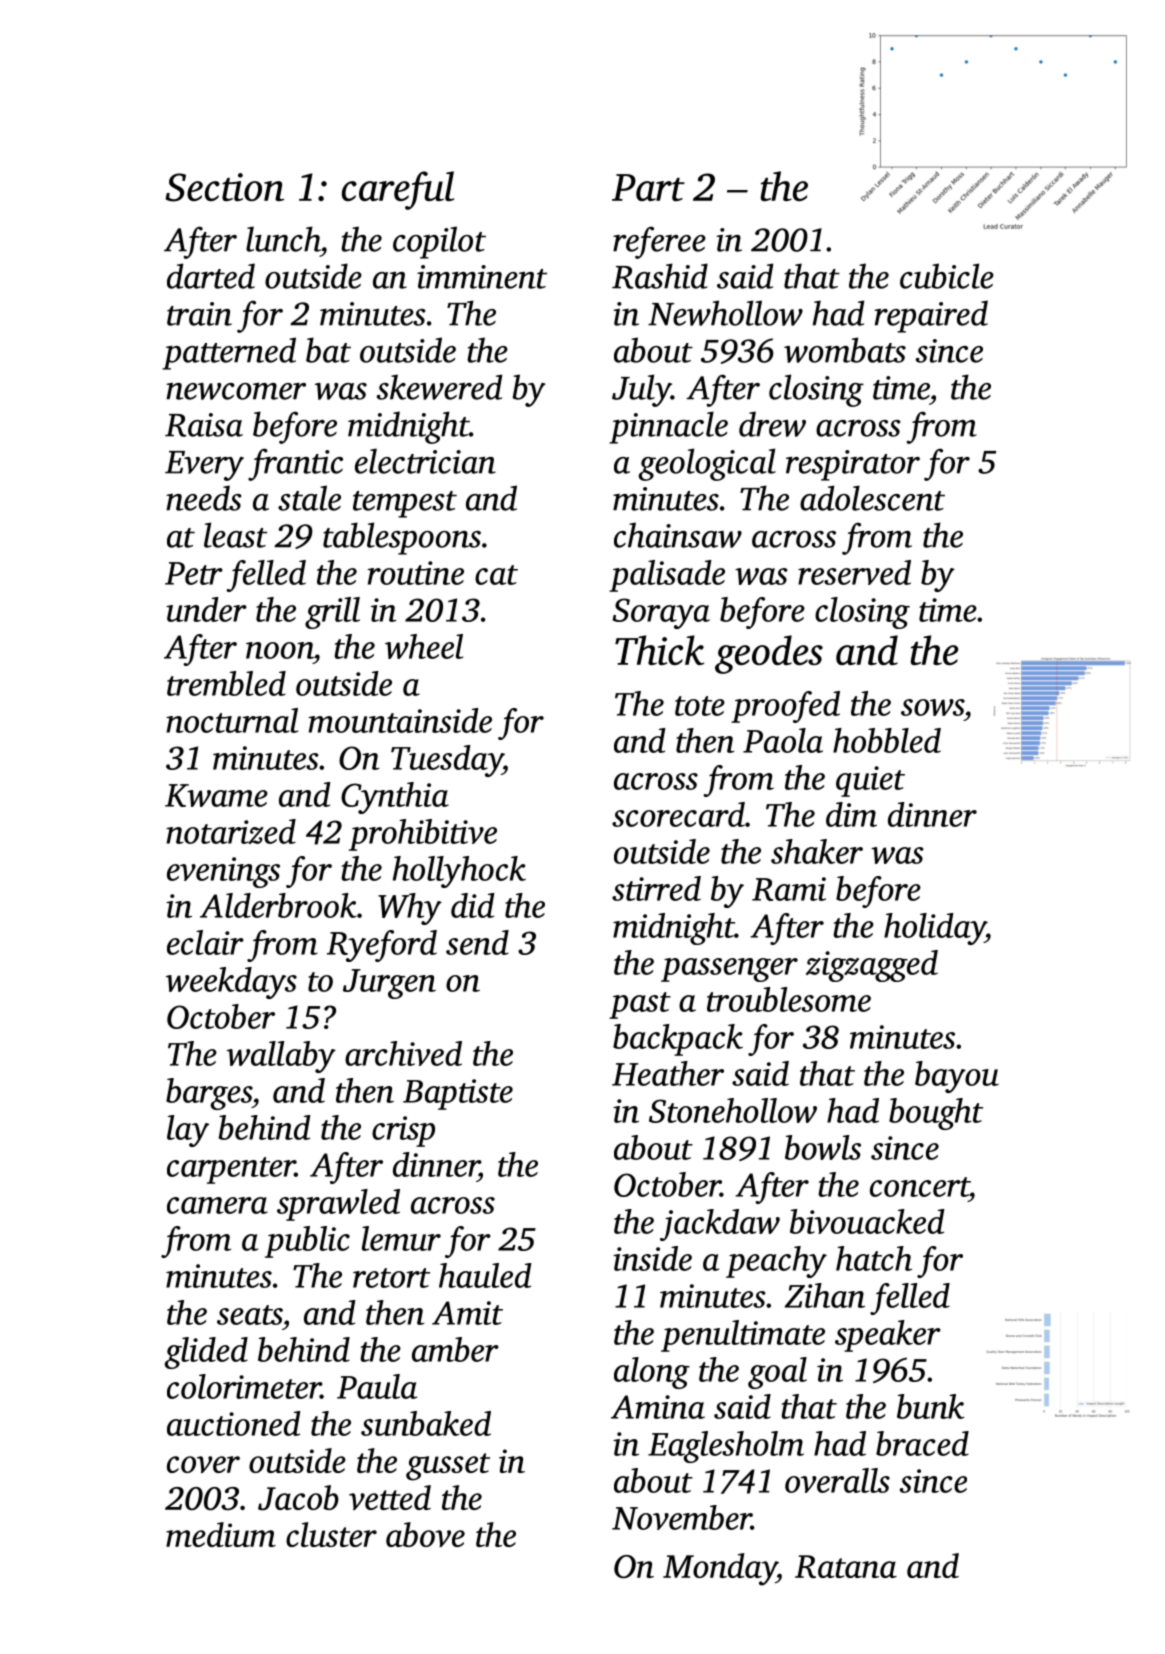 The height and width of the screenshot is (1654, 1165). What do you see at coordinates (922, 1443) in the screenshot?
I see `braced` at bounding box center [922, 1443].
